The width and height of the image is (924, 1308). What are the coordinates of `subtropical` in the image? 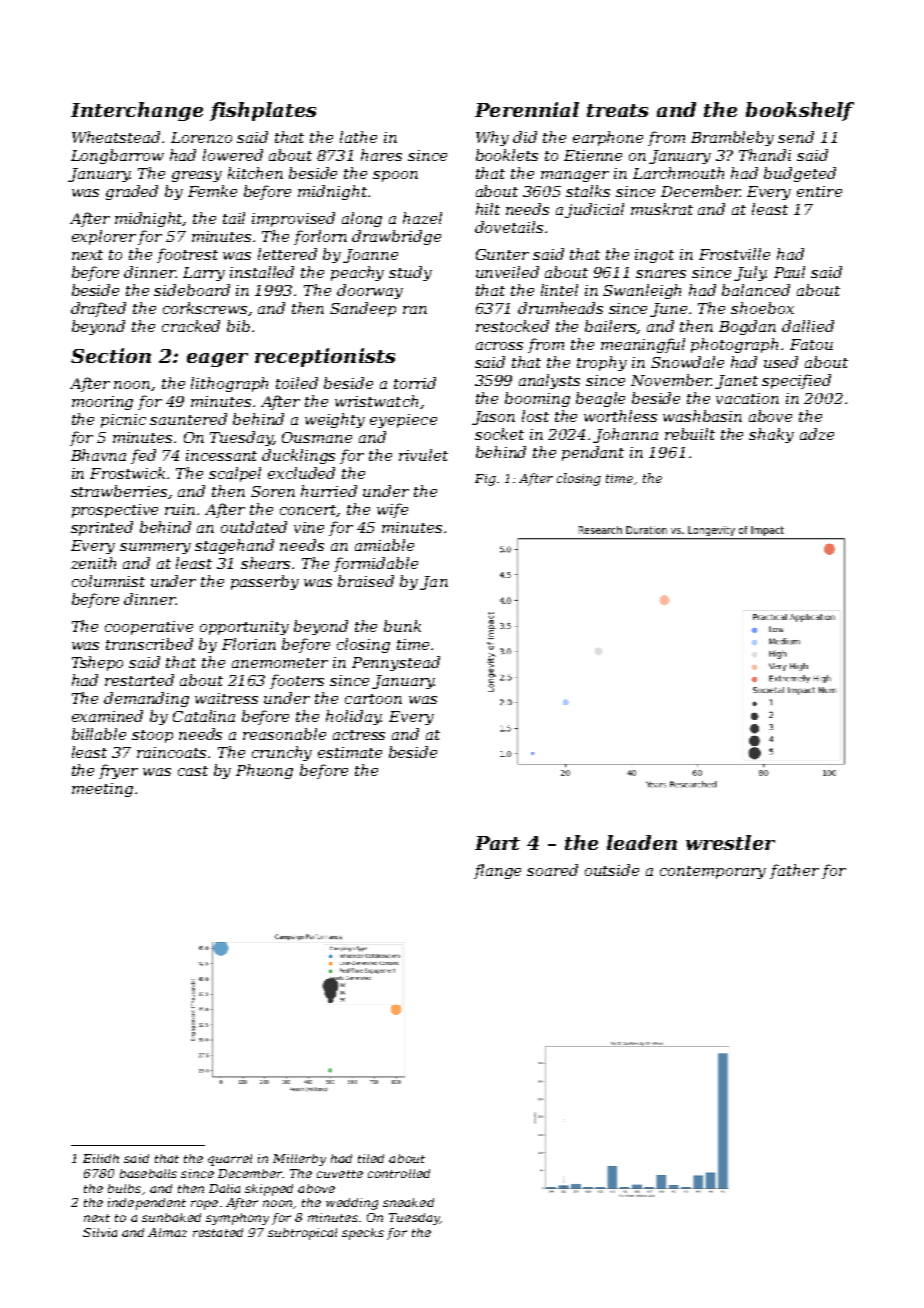 It's located at (302, 1234).
